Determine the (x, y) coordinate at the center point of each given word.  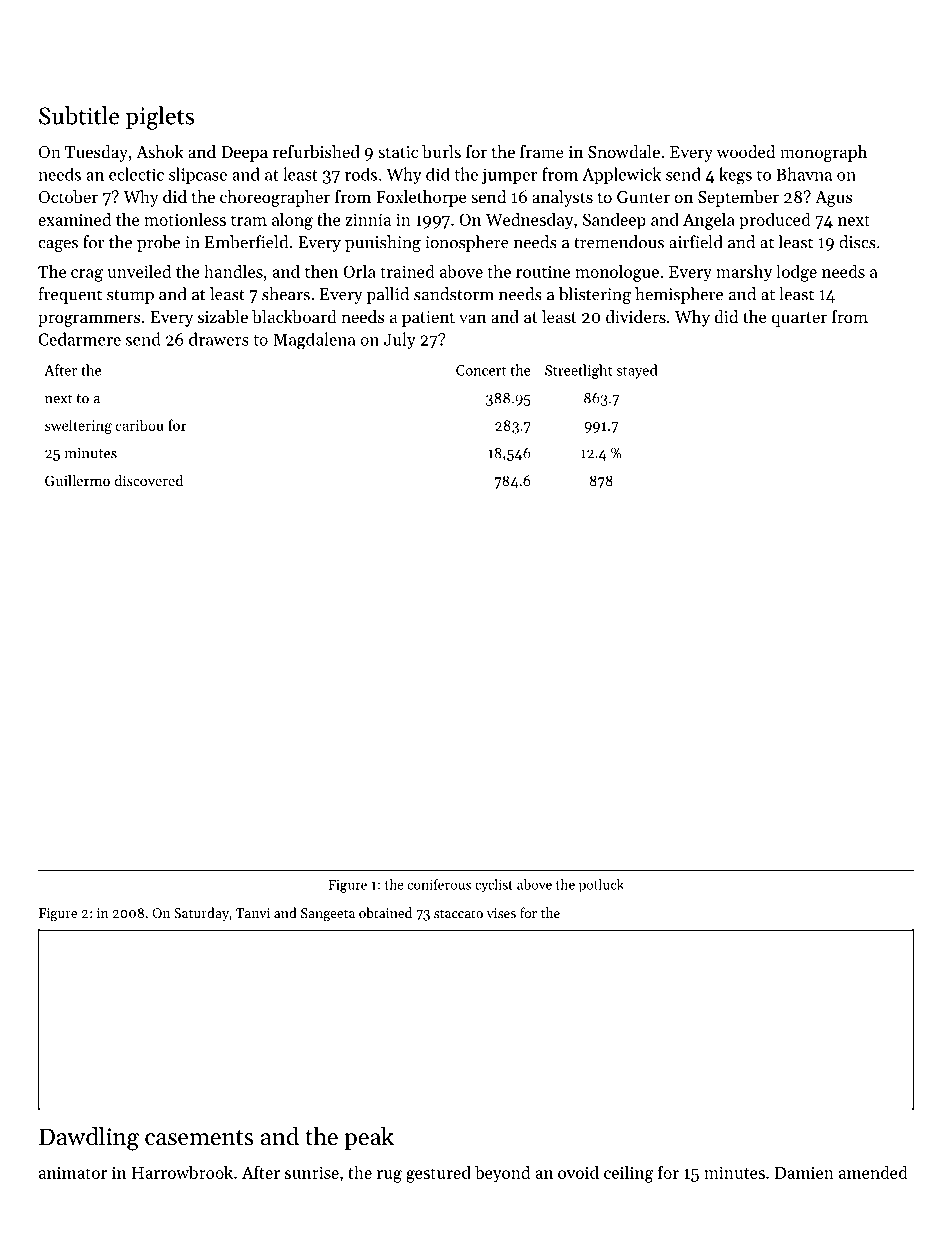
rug (389, 1176)
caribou (140, 425)
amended (873, 1172)
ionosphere (467, 243)
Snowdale (624, 151)
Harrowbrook (182, 1172)
